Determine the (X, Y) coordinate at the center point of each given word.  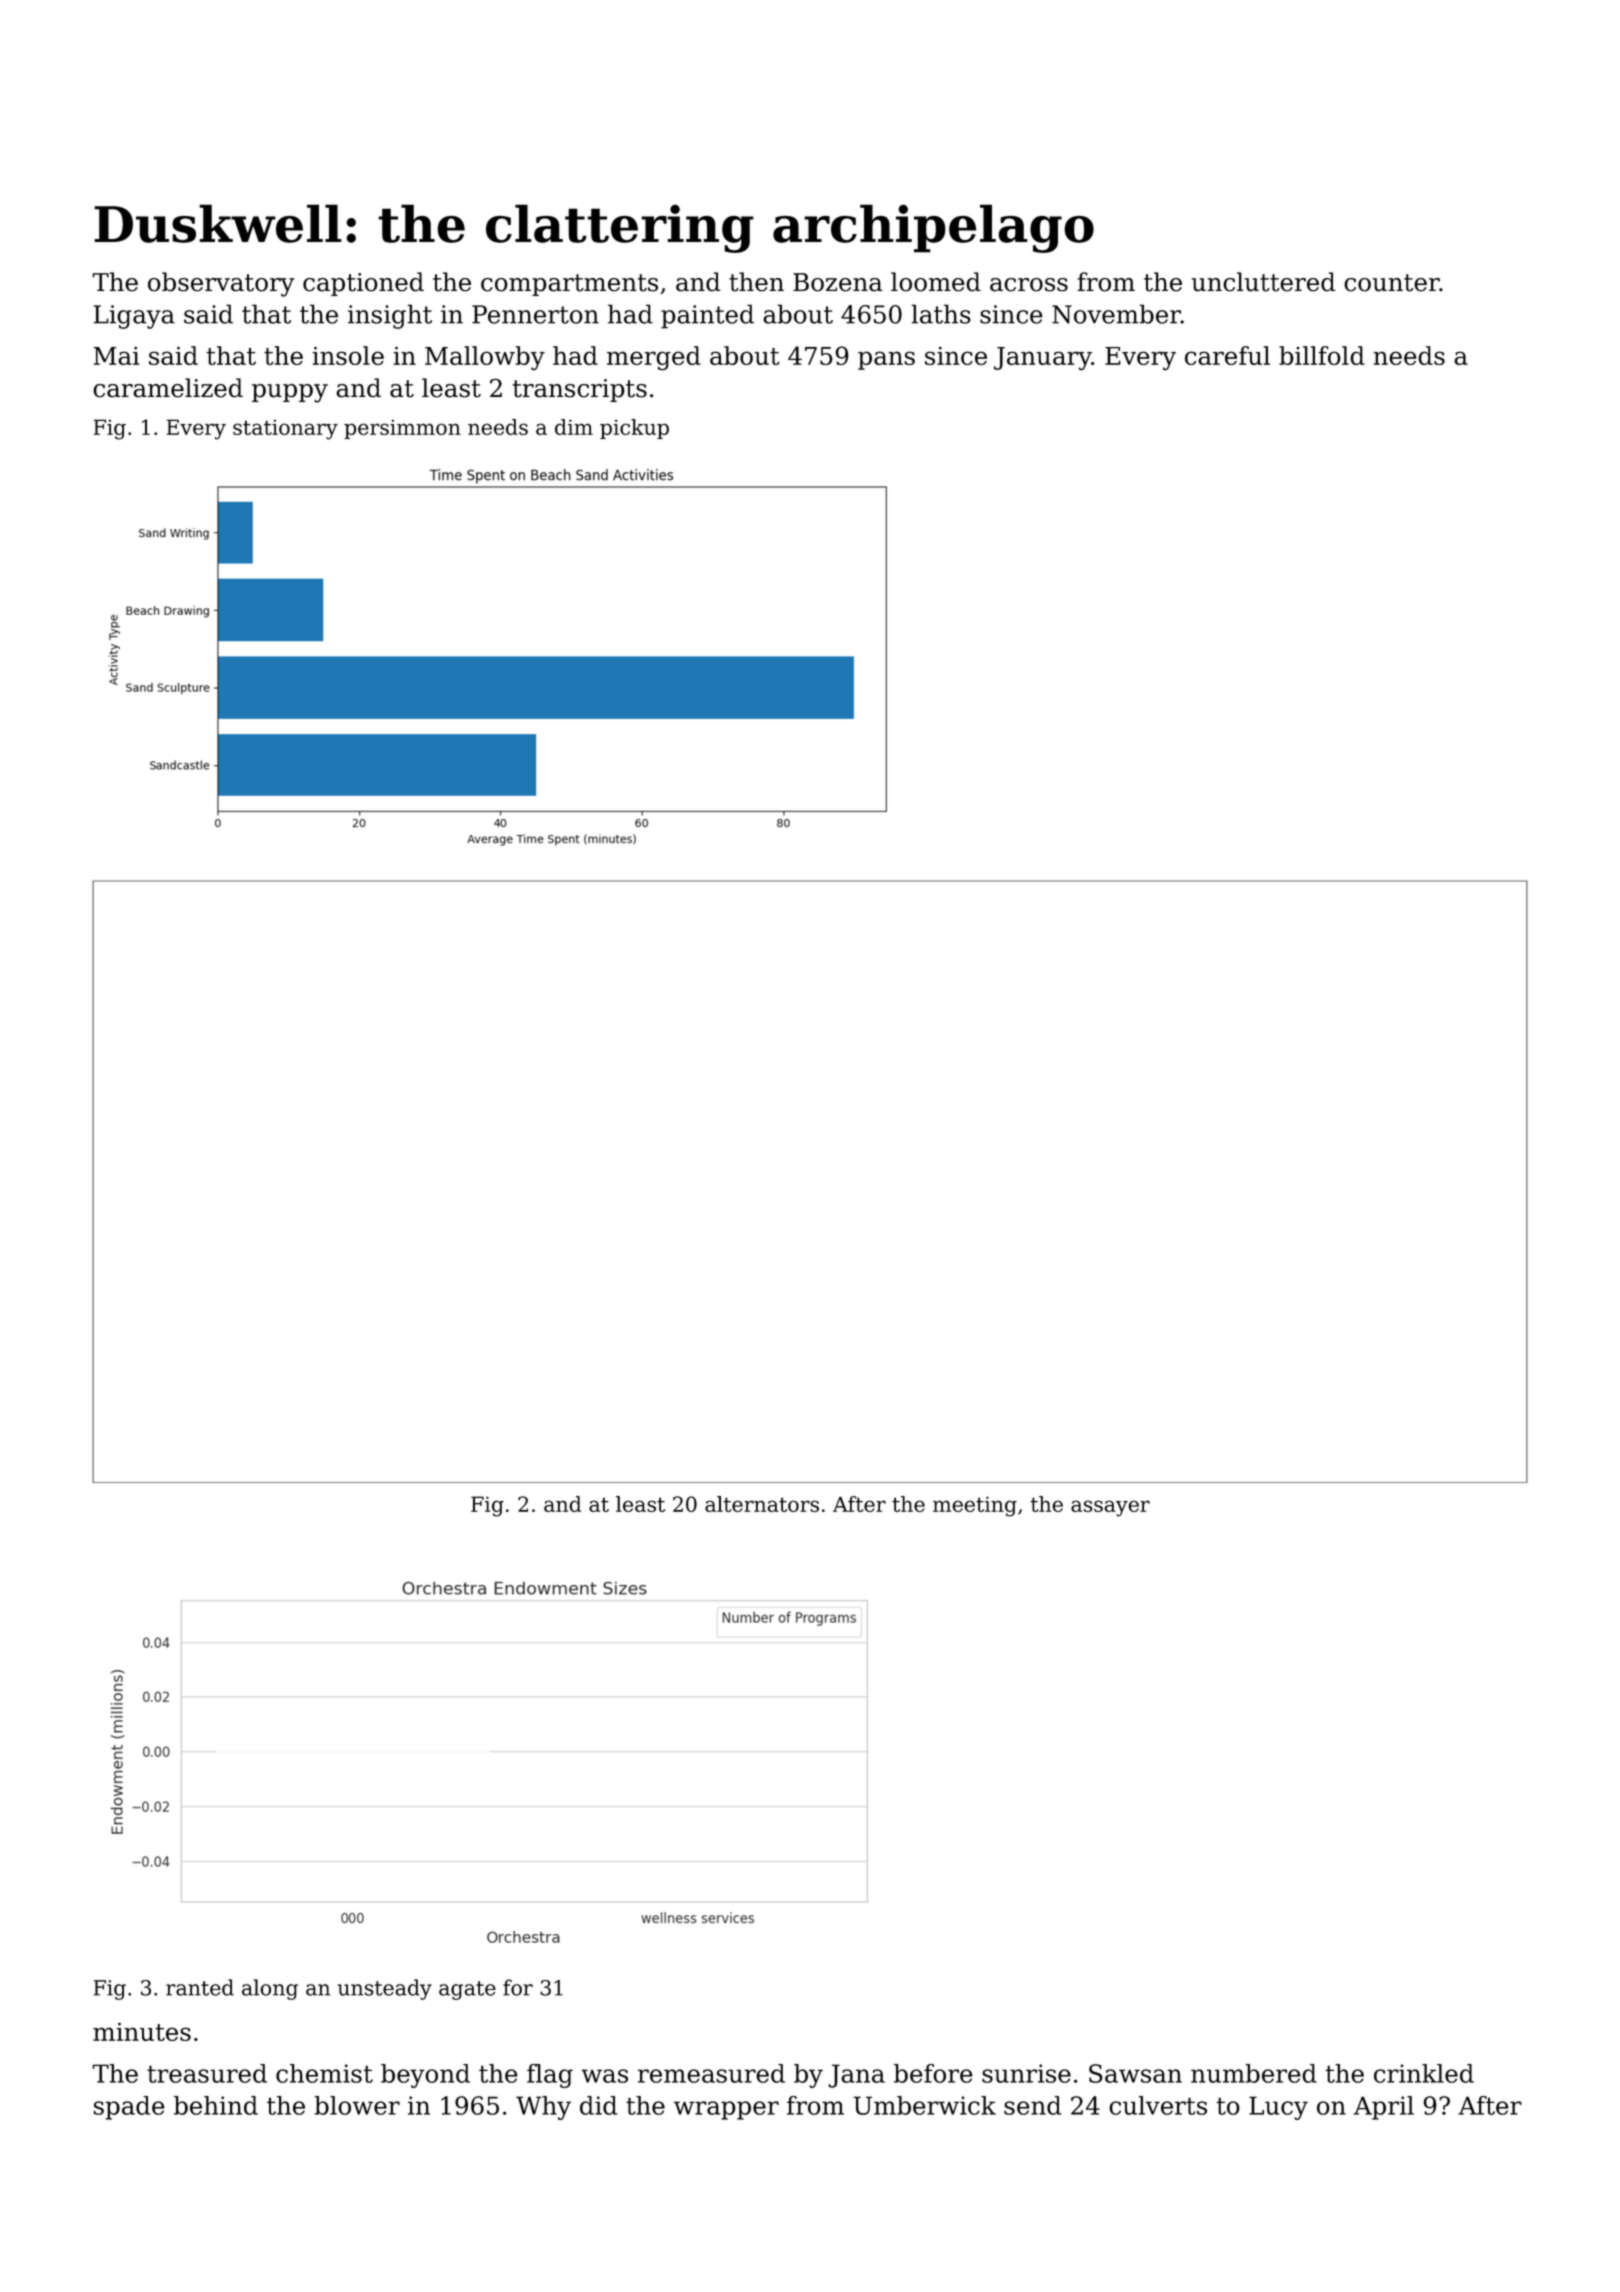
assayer (1110, 1508)
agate (467, 1990)
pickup (634, 429)
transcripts (580, 390)
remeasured (711, 2073)
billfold (1322, 355)
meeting (975, 1506)
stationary (285, 429)
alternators (762, 1504)
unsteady (385, 1989)
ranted (200, 1987)
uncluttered (1264, 282)
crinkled (1424, 2073)
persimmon (402, 429)
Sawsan (1135, 2073)
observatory (221, 284)
